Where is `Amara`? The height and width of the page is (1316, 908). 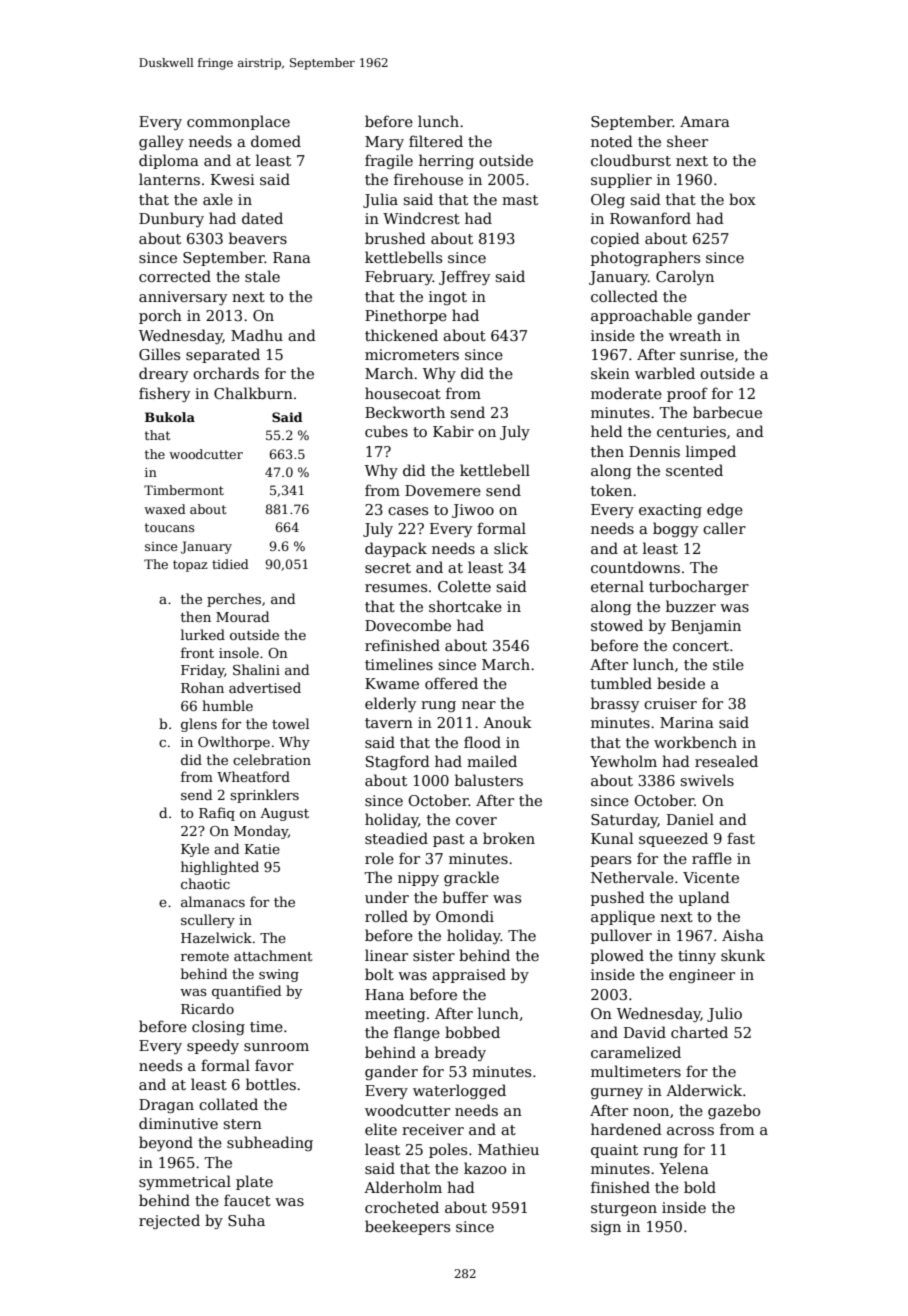
Amara is located at coordinates (705, 121).
